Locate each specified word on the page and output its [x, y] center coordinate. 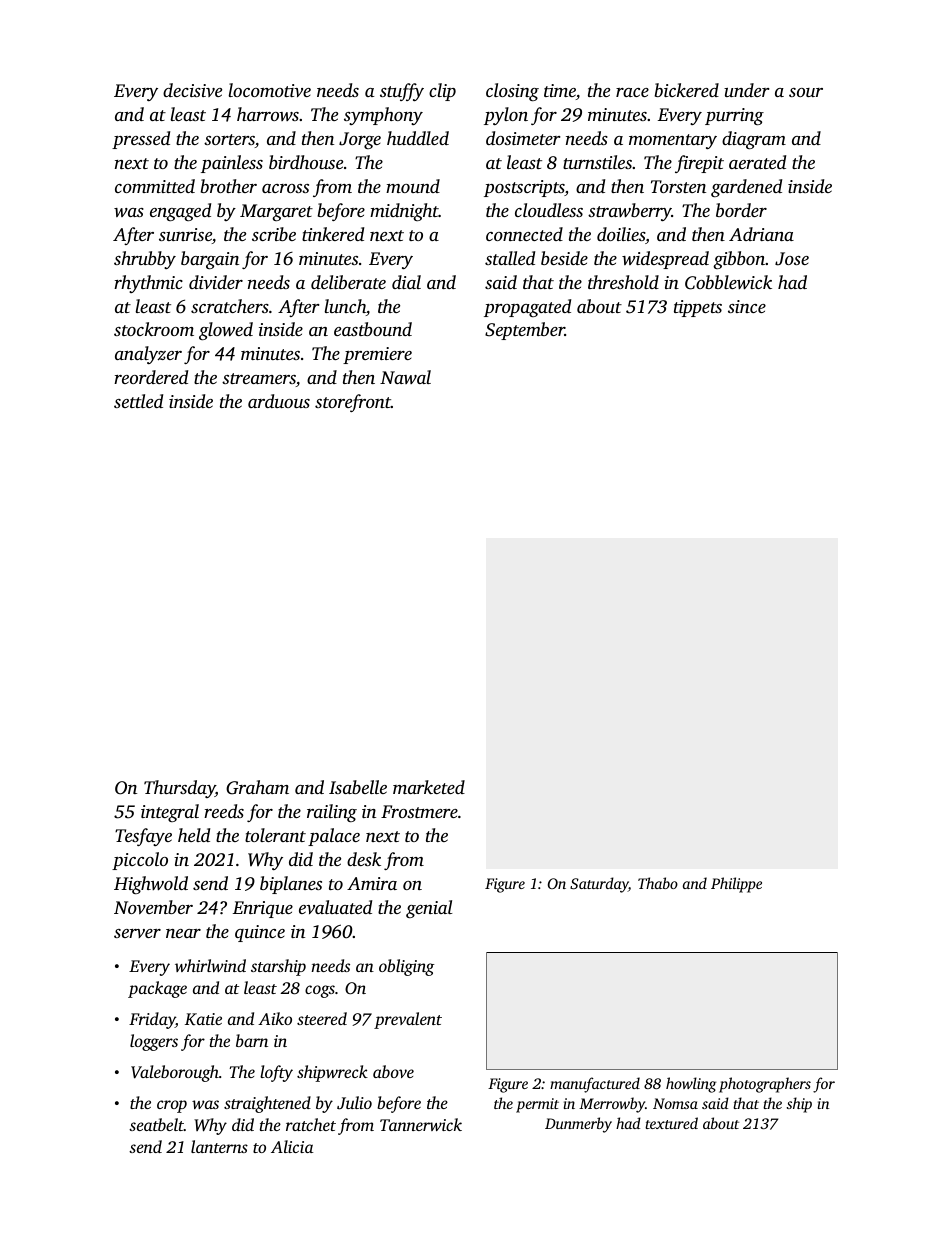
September [525, 331]
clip [442, 92]
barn [252, 1040]
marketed [429, 787]
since [747, 306]
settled [138, 401]
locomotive [270, 90]
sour [806, 92]
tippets [698, 308]
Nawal [405, 377]
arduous [279, 401]
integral [170, 813]
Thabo [658, 883]
